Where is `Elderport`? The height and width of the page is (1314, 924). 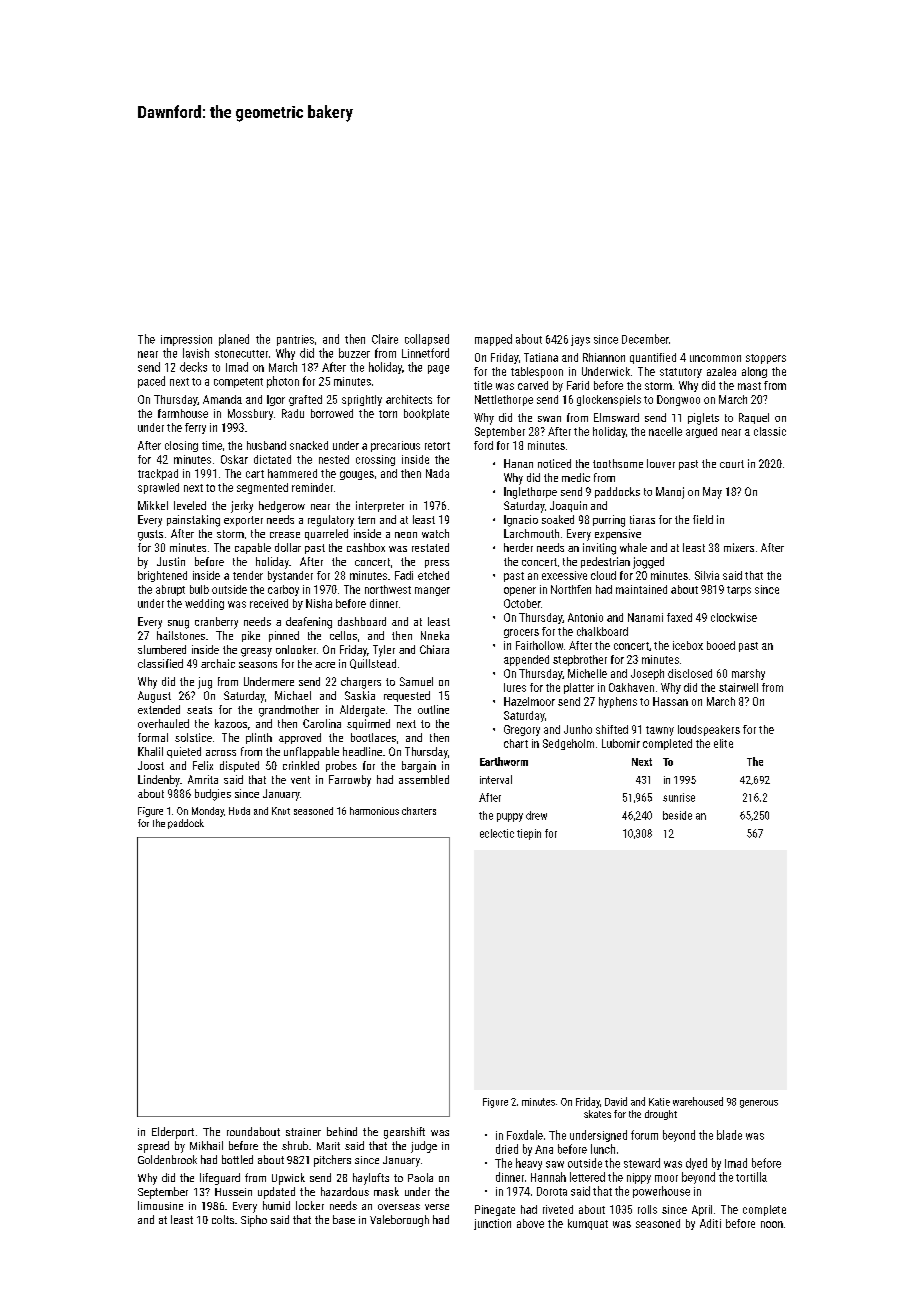
Elderport is located at coordinates (173, 1133).
